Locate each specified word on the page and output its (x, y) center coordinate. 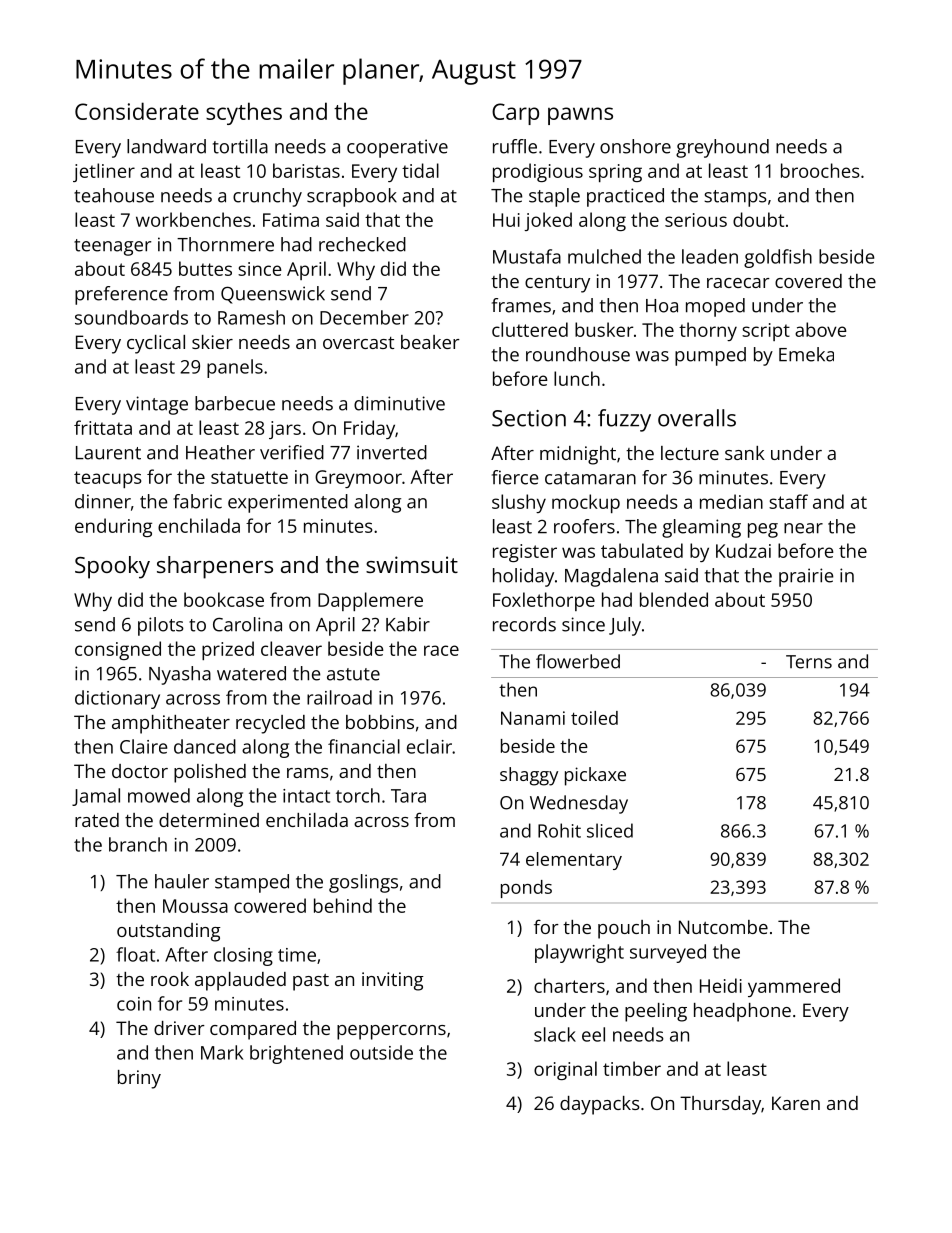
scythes (244, 113)
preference (121, 295)
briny (139, 1079)
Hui (506, 220)
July (625, 626)
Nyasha (180, 675)
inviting (393, 981)
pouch (624, 929)
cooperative (397, 148)
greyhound (722, 148)
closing (243, 956)
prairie (806, 577)
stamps (735, 198)
